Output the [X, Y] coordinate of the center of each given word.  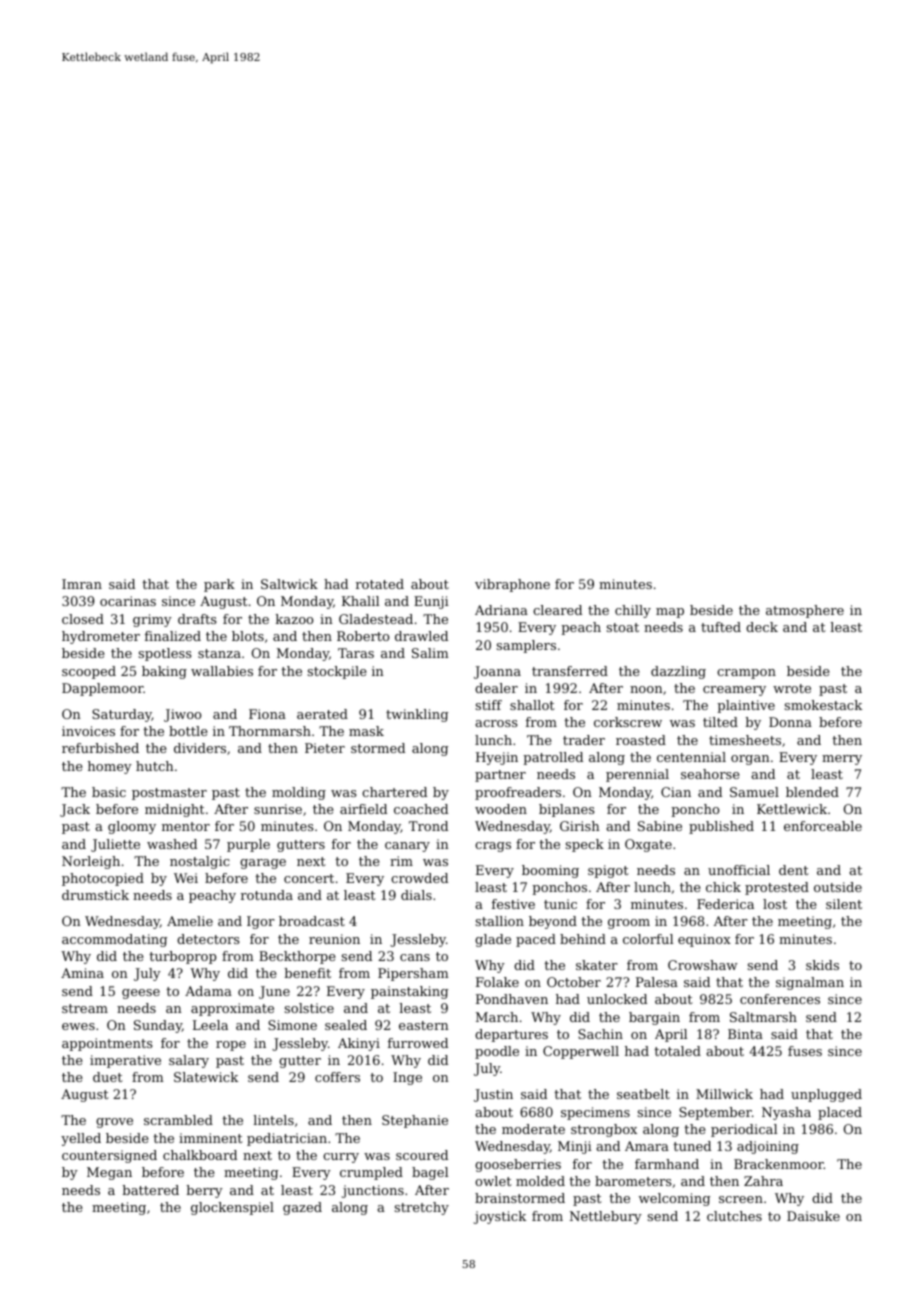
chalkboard [200, 1155]
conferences [780, 999]
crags [493, 847]
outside [838, 887]
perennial [637, 775]
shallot [532, 705]
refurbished [100, 748]
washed [172, 844]
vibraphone [512, 585]
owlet [493, 1181]
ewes [78, 1026]
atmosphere [805, 611]
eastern [424, 1025]
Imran [82, 584]
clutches [734, 1216]
